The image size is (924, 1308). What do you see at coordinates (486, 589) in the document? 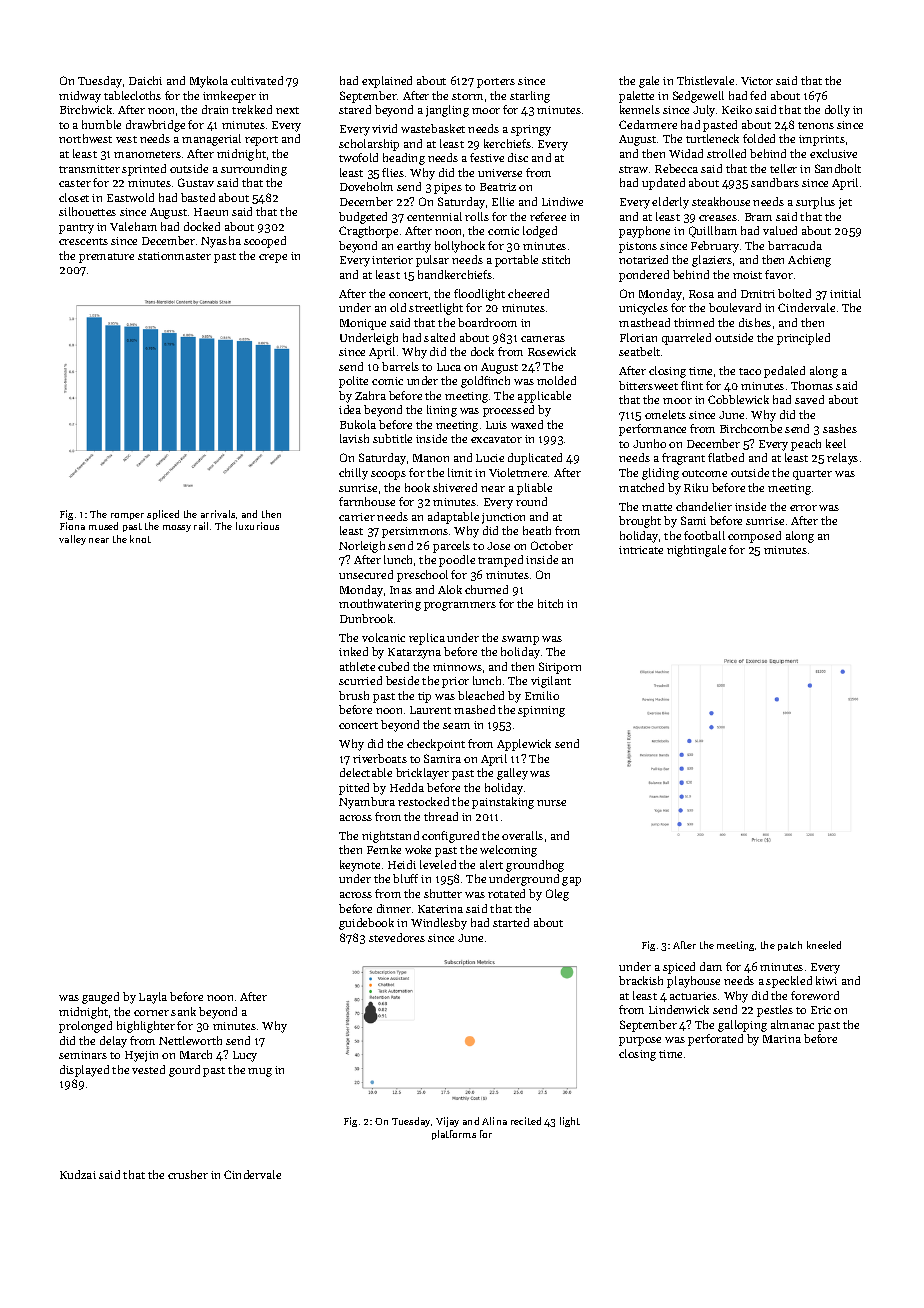
I see `churned` at bounding box center [486, 589].
